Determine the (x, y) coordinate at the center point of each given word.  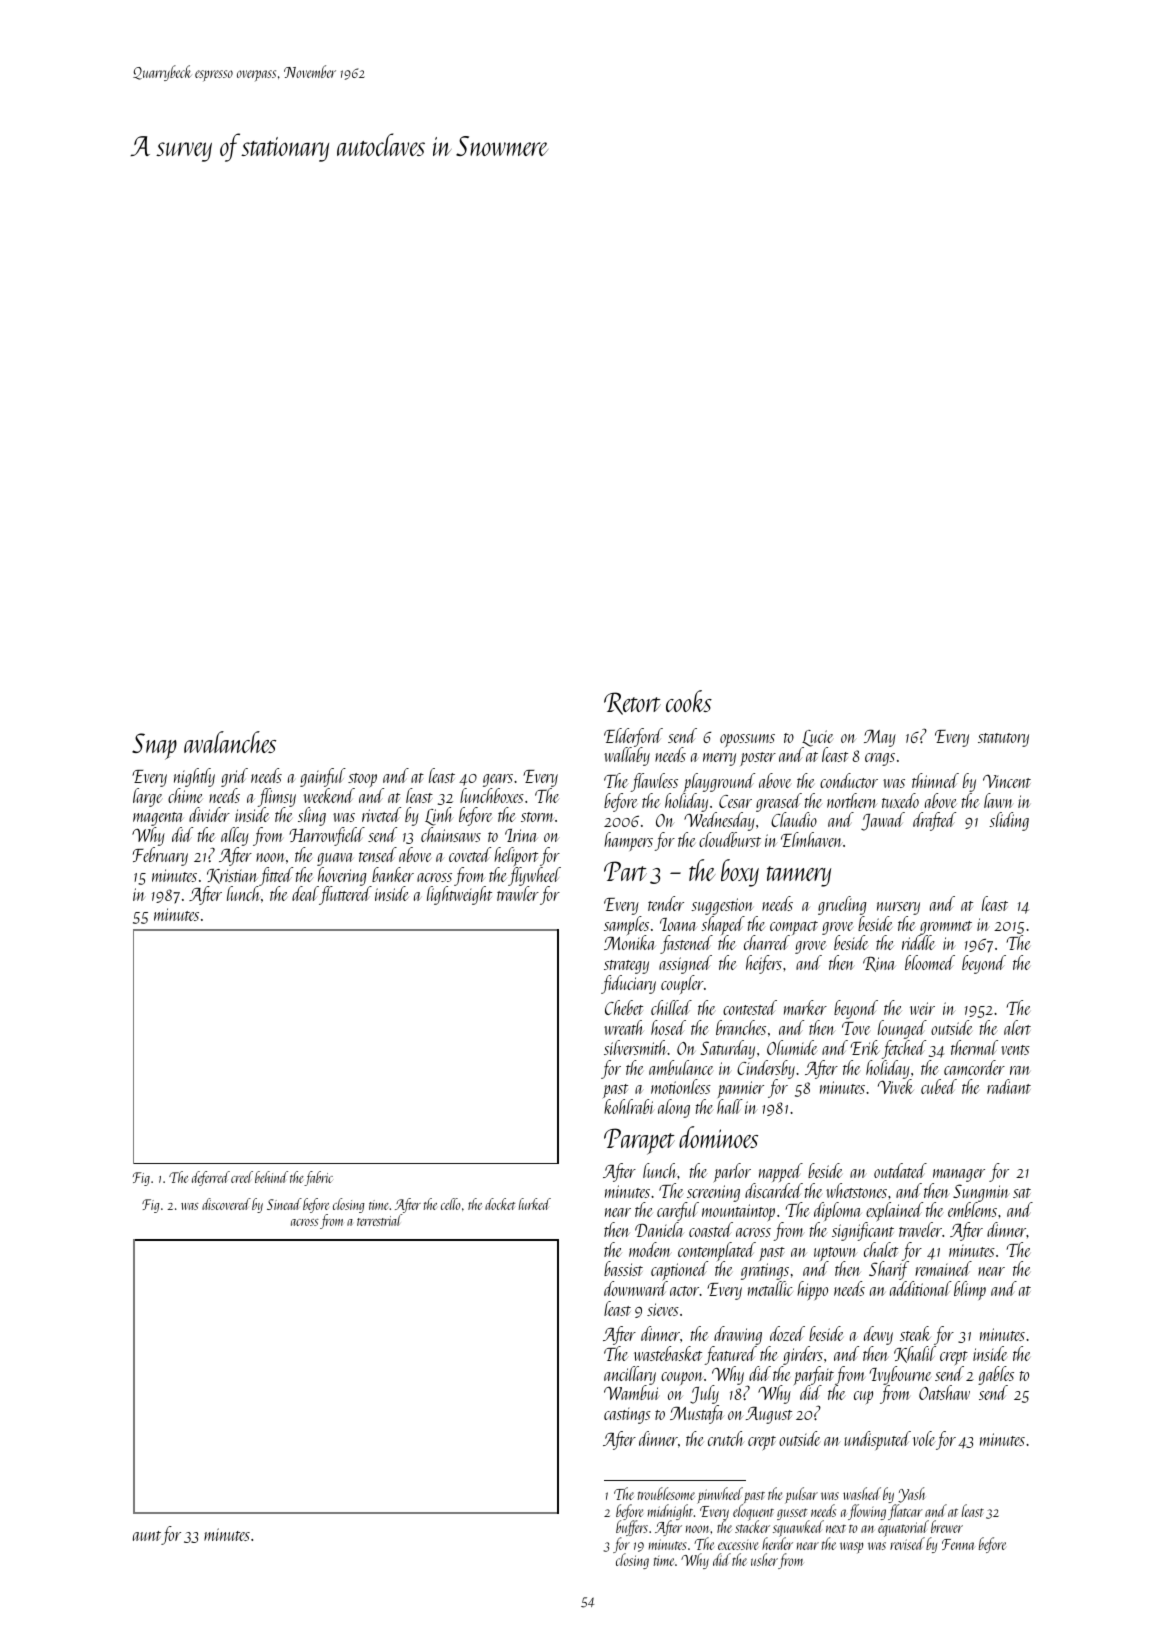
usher (764, 1559)
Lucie (818, 738)
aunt (147, 1536)
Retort (632, 703)
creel (242, 1177)
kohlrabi (629, 1106)
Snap (154, 746)
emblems (972, 1209)
